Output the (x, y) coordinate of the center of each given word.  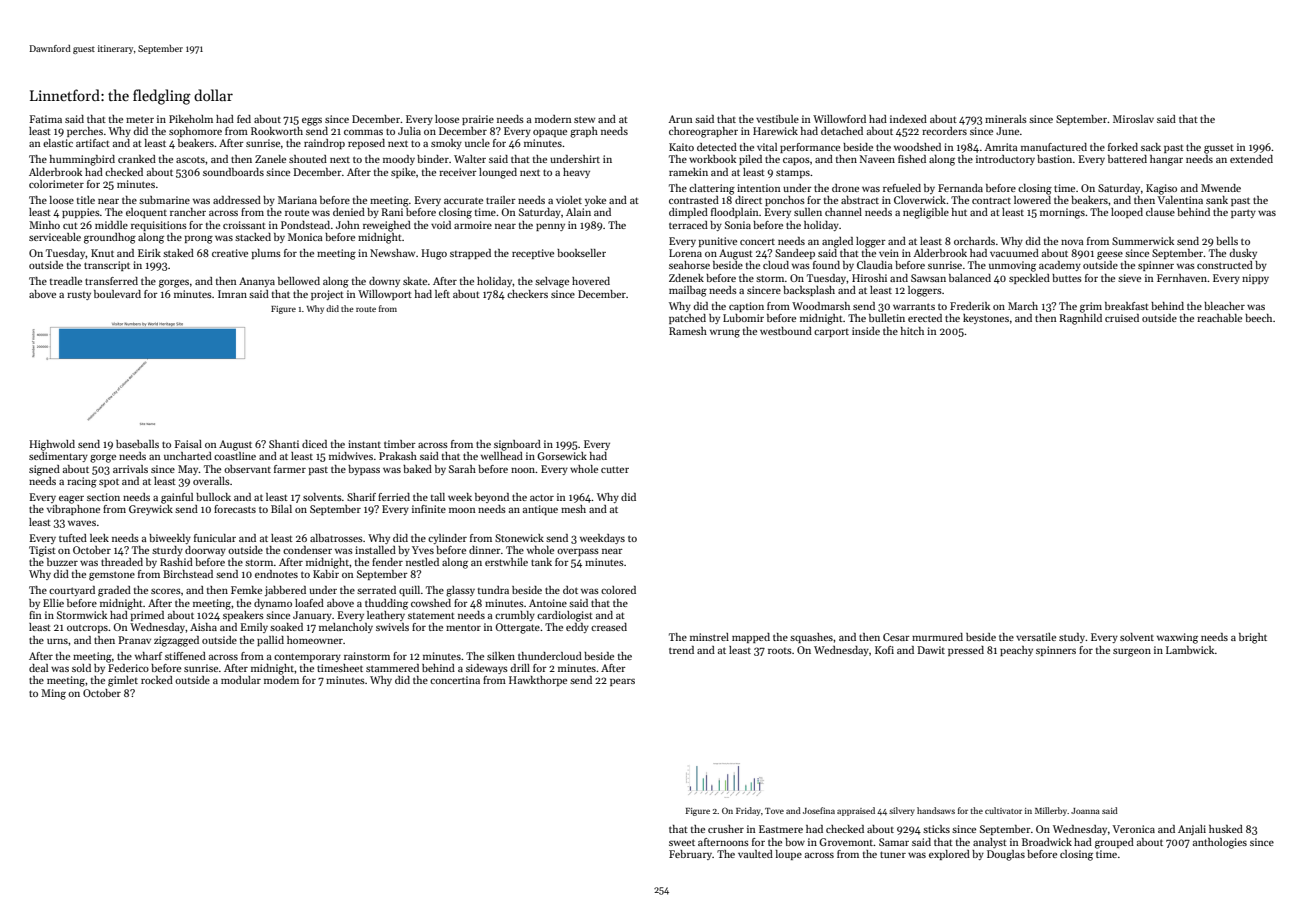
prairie (478, 120)
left (442, 294)
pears (622, 682)
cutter (615, 469)
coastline (235, 456)
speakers (243, 616)
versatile (1036, 637)
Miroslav (1133, 119)
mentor (463, 627)
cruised (1122, 318)
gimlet (123, 681)
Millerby (1051, 811)
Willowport (385, 295)
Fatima (46, 119)
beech (1258, 318)
